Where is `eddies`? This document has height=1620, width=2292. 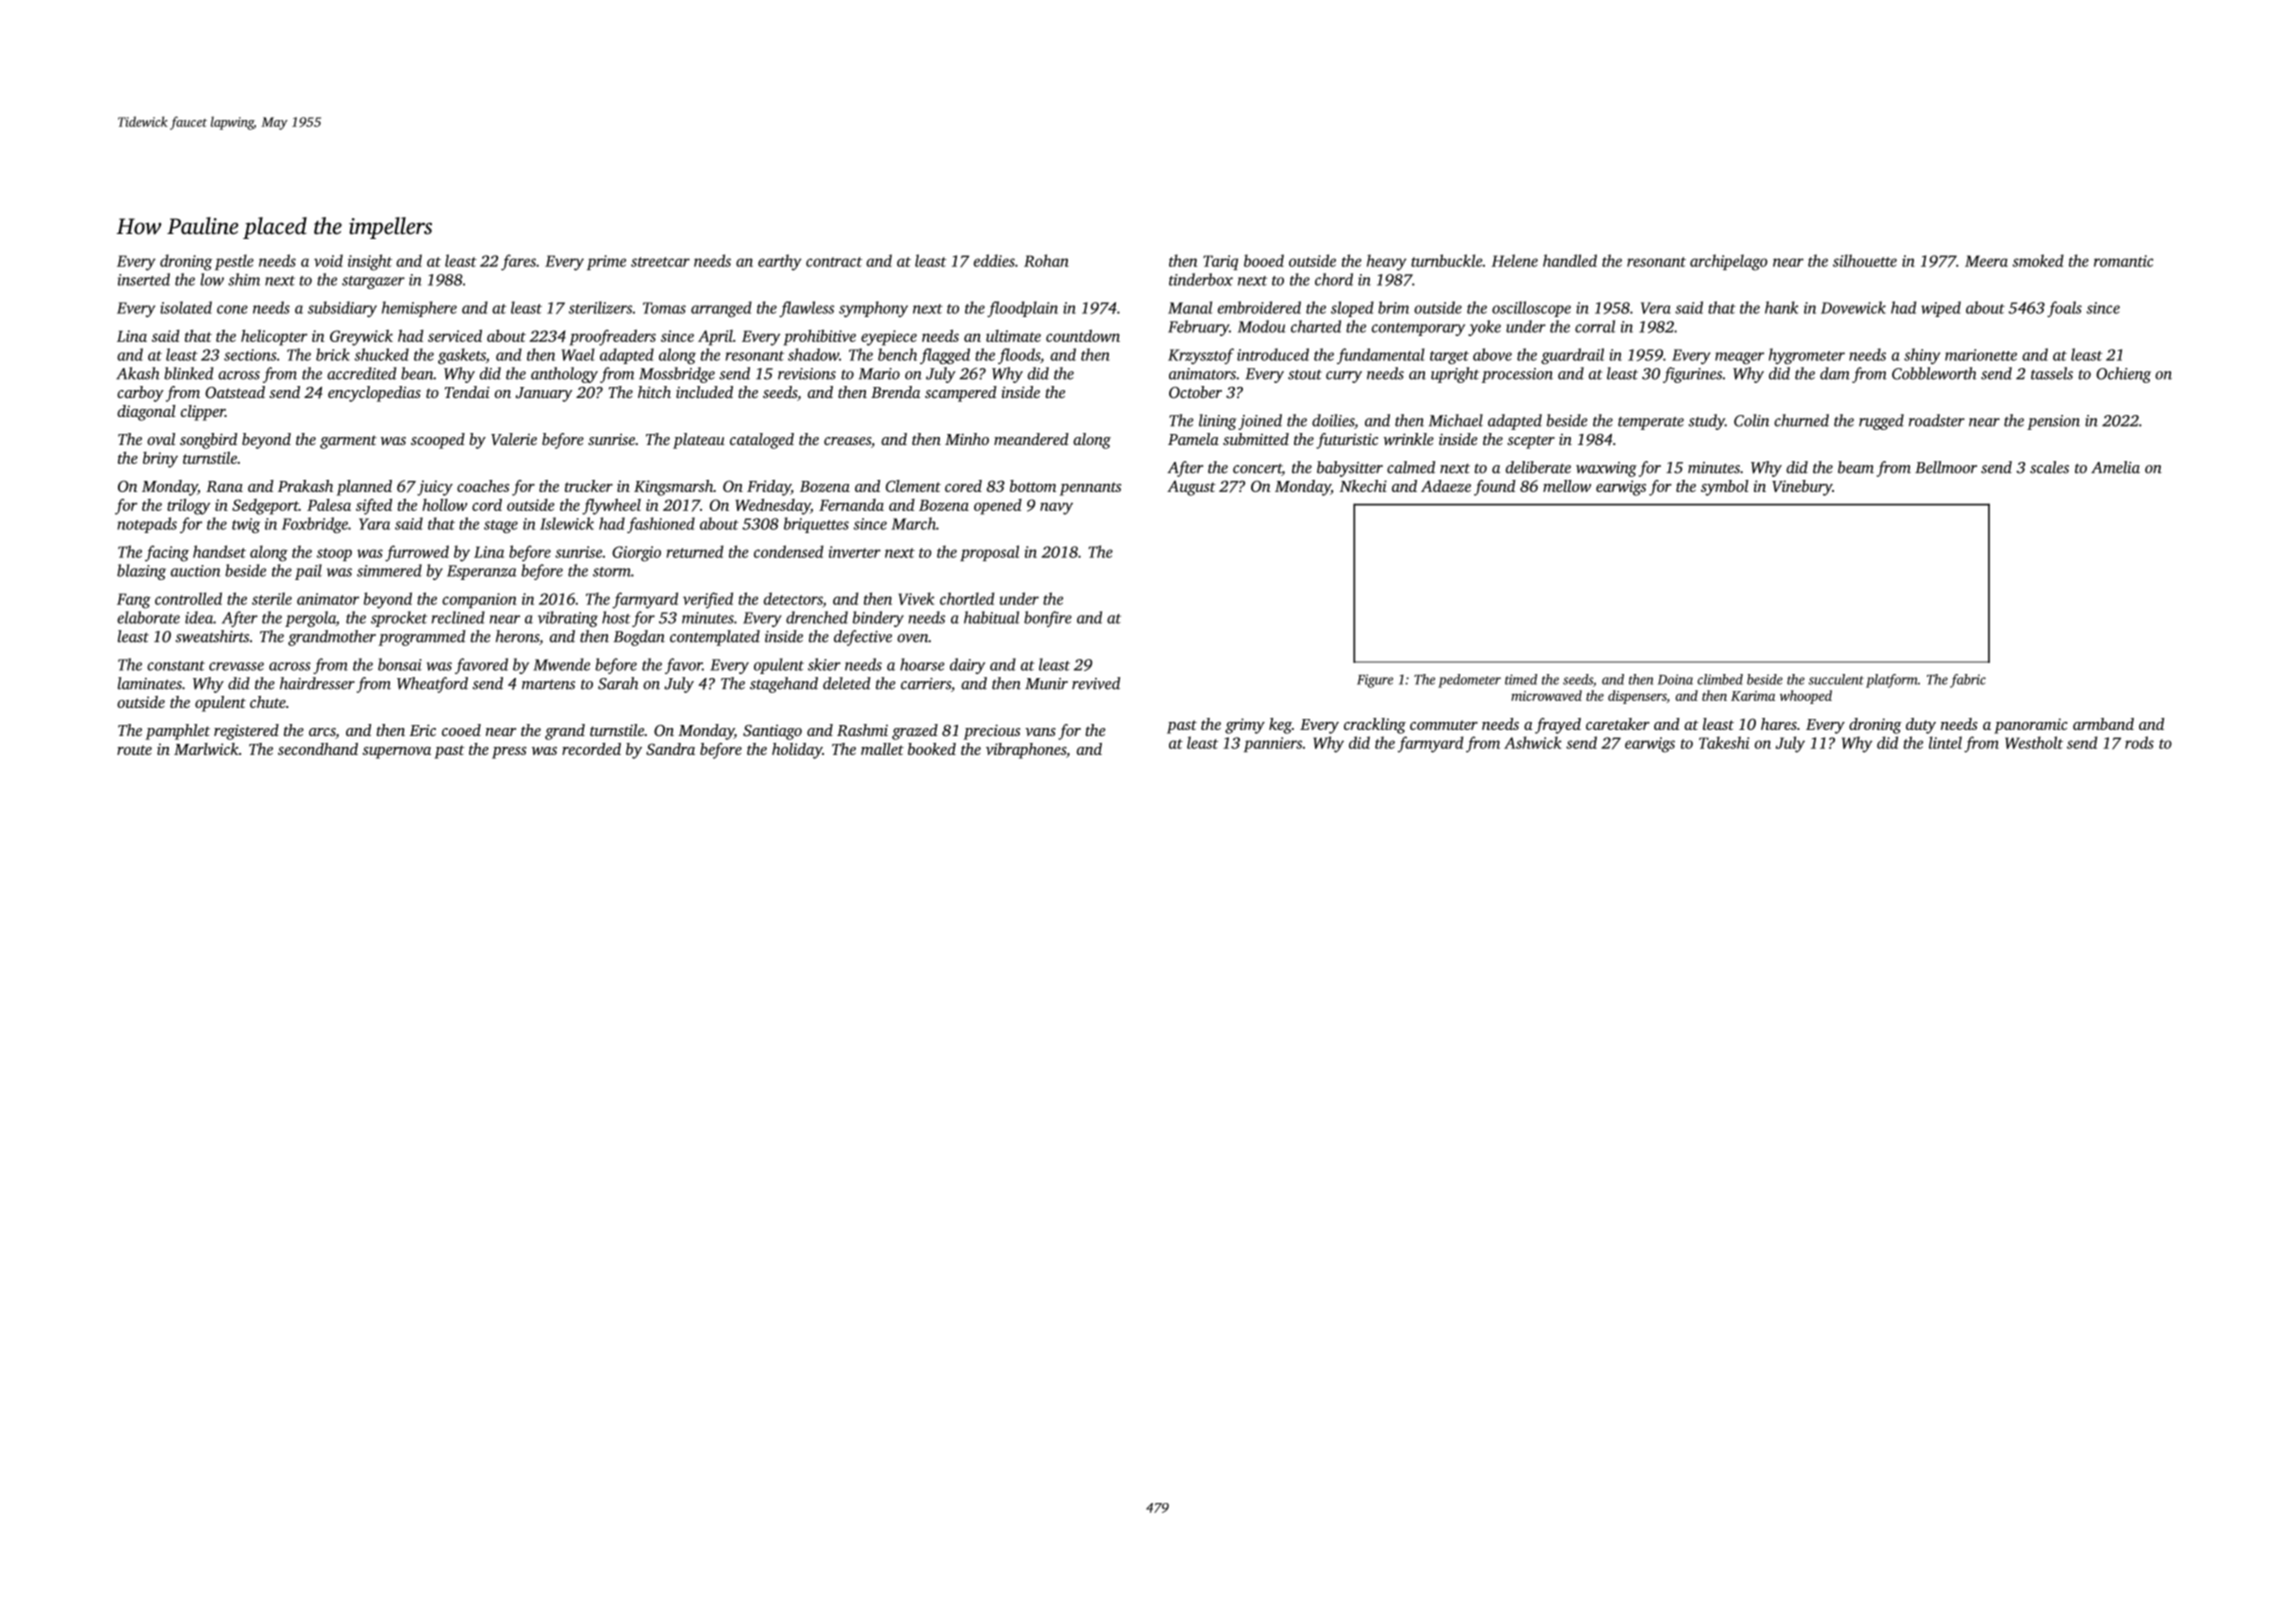 eddies is located at coordinates (994, 260).
